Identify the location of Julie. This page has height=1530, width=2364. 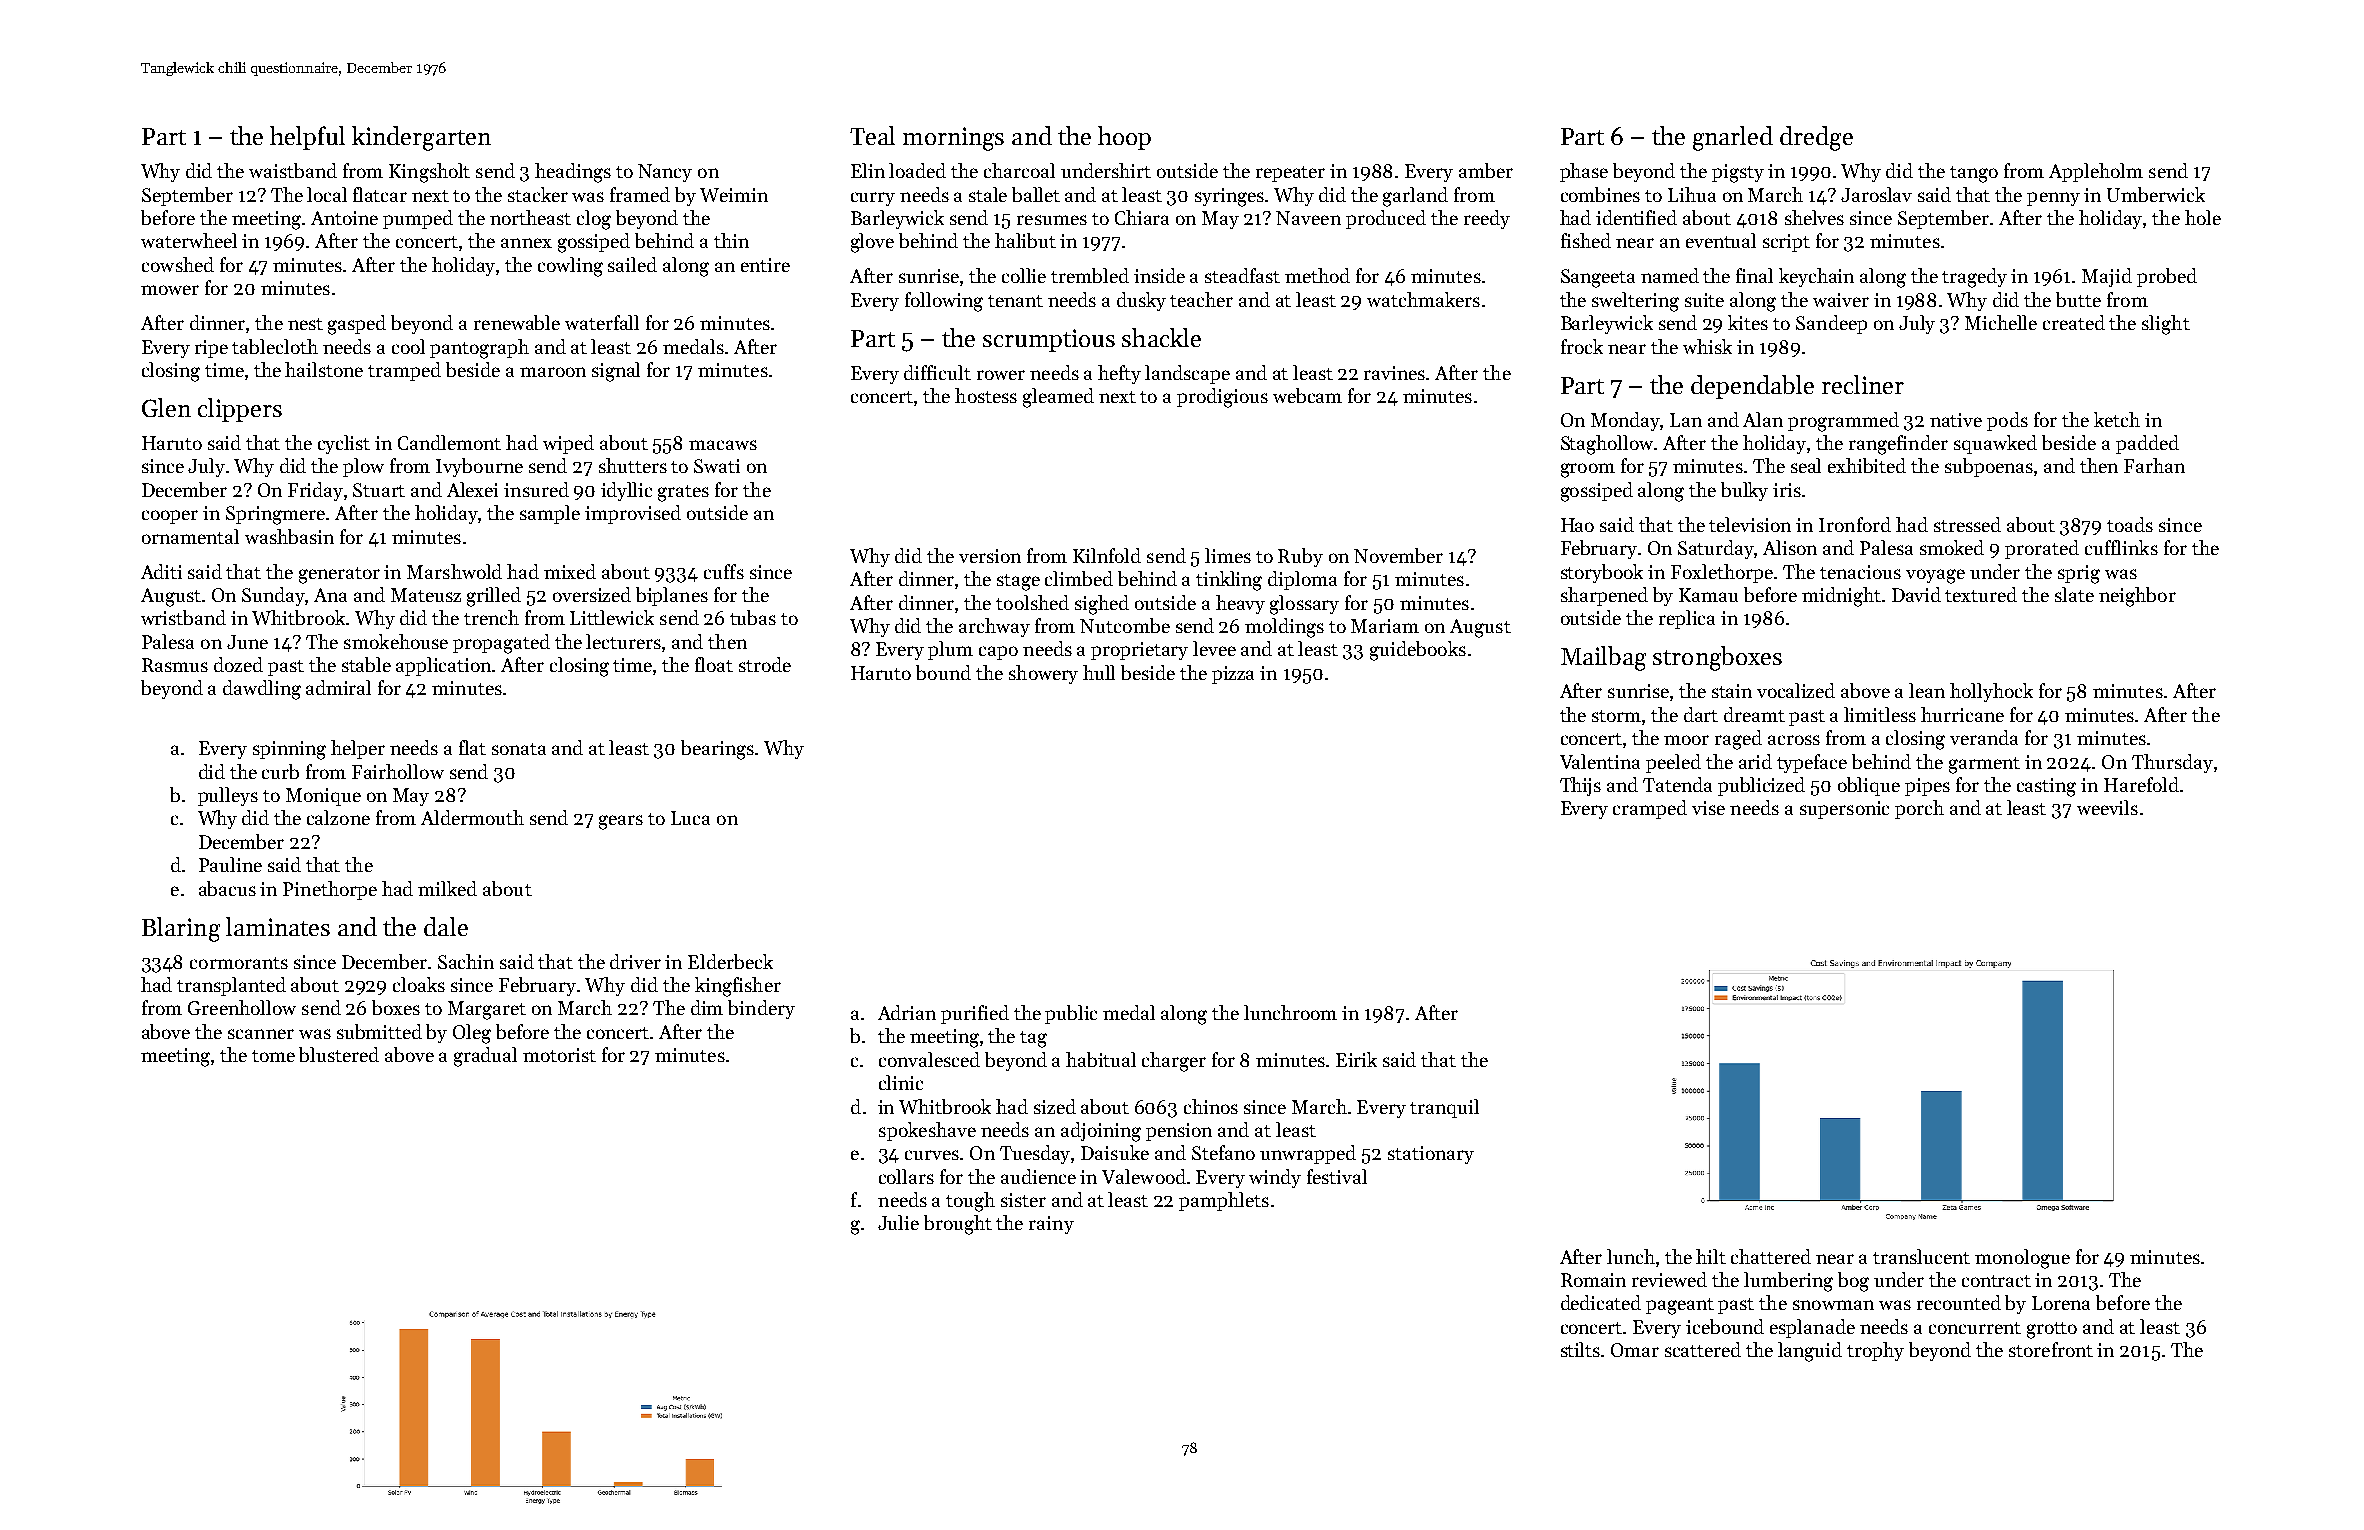
(898, 1222).
